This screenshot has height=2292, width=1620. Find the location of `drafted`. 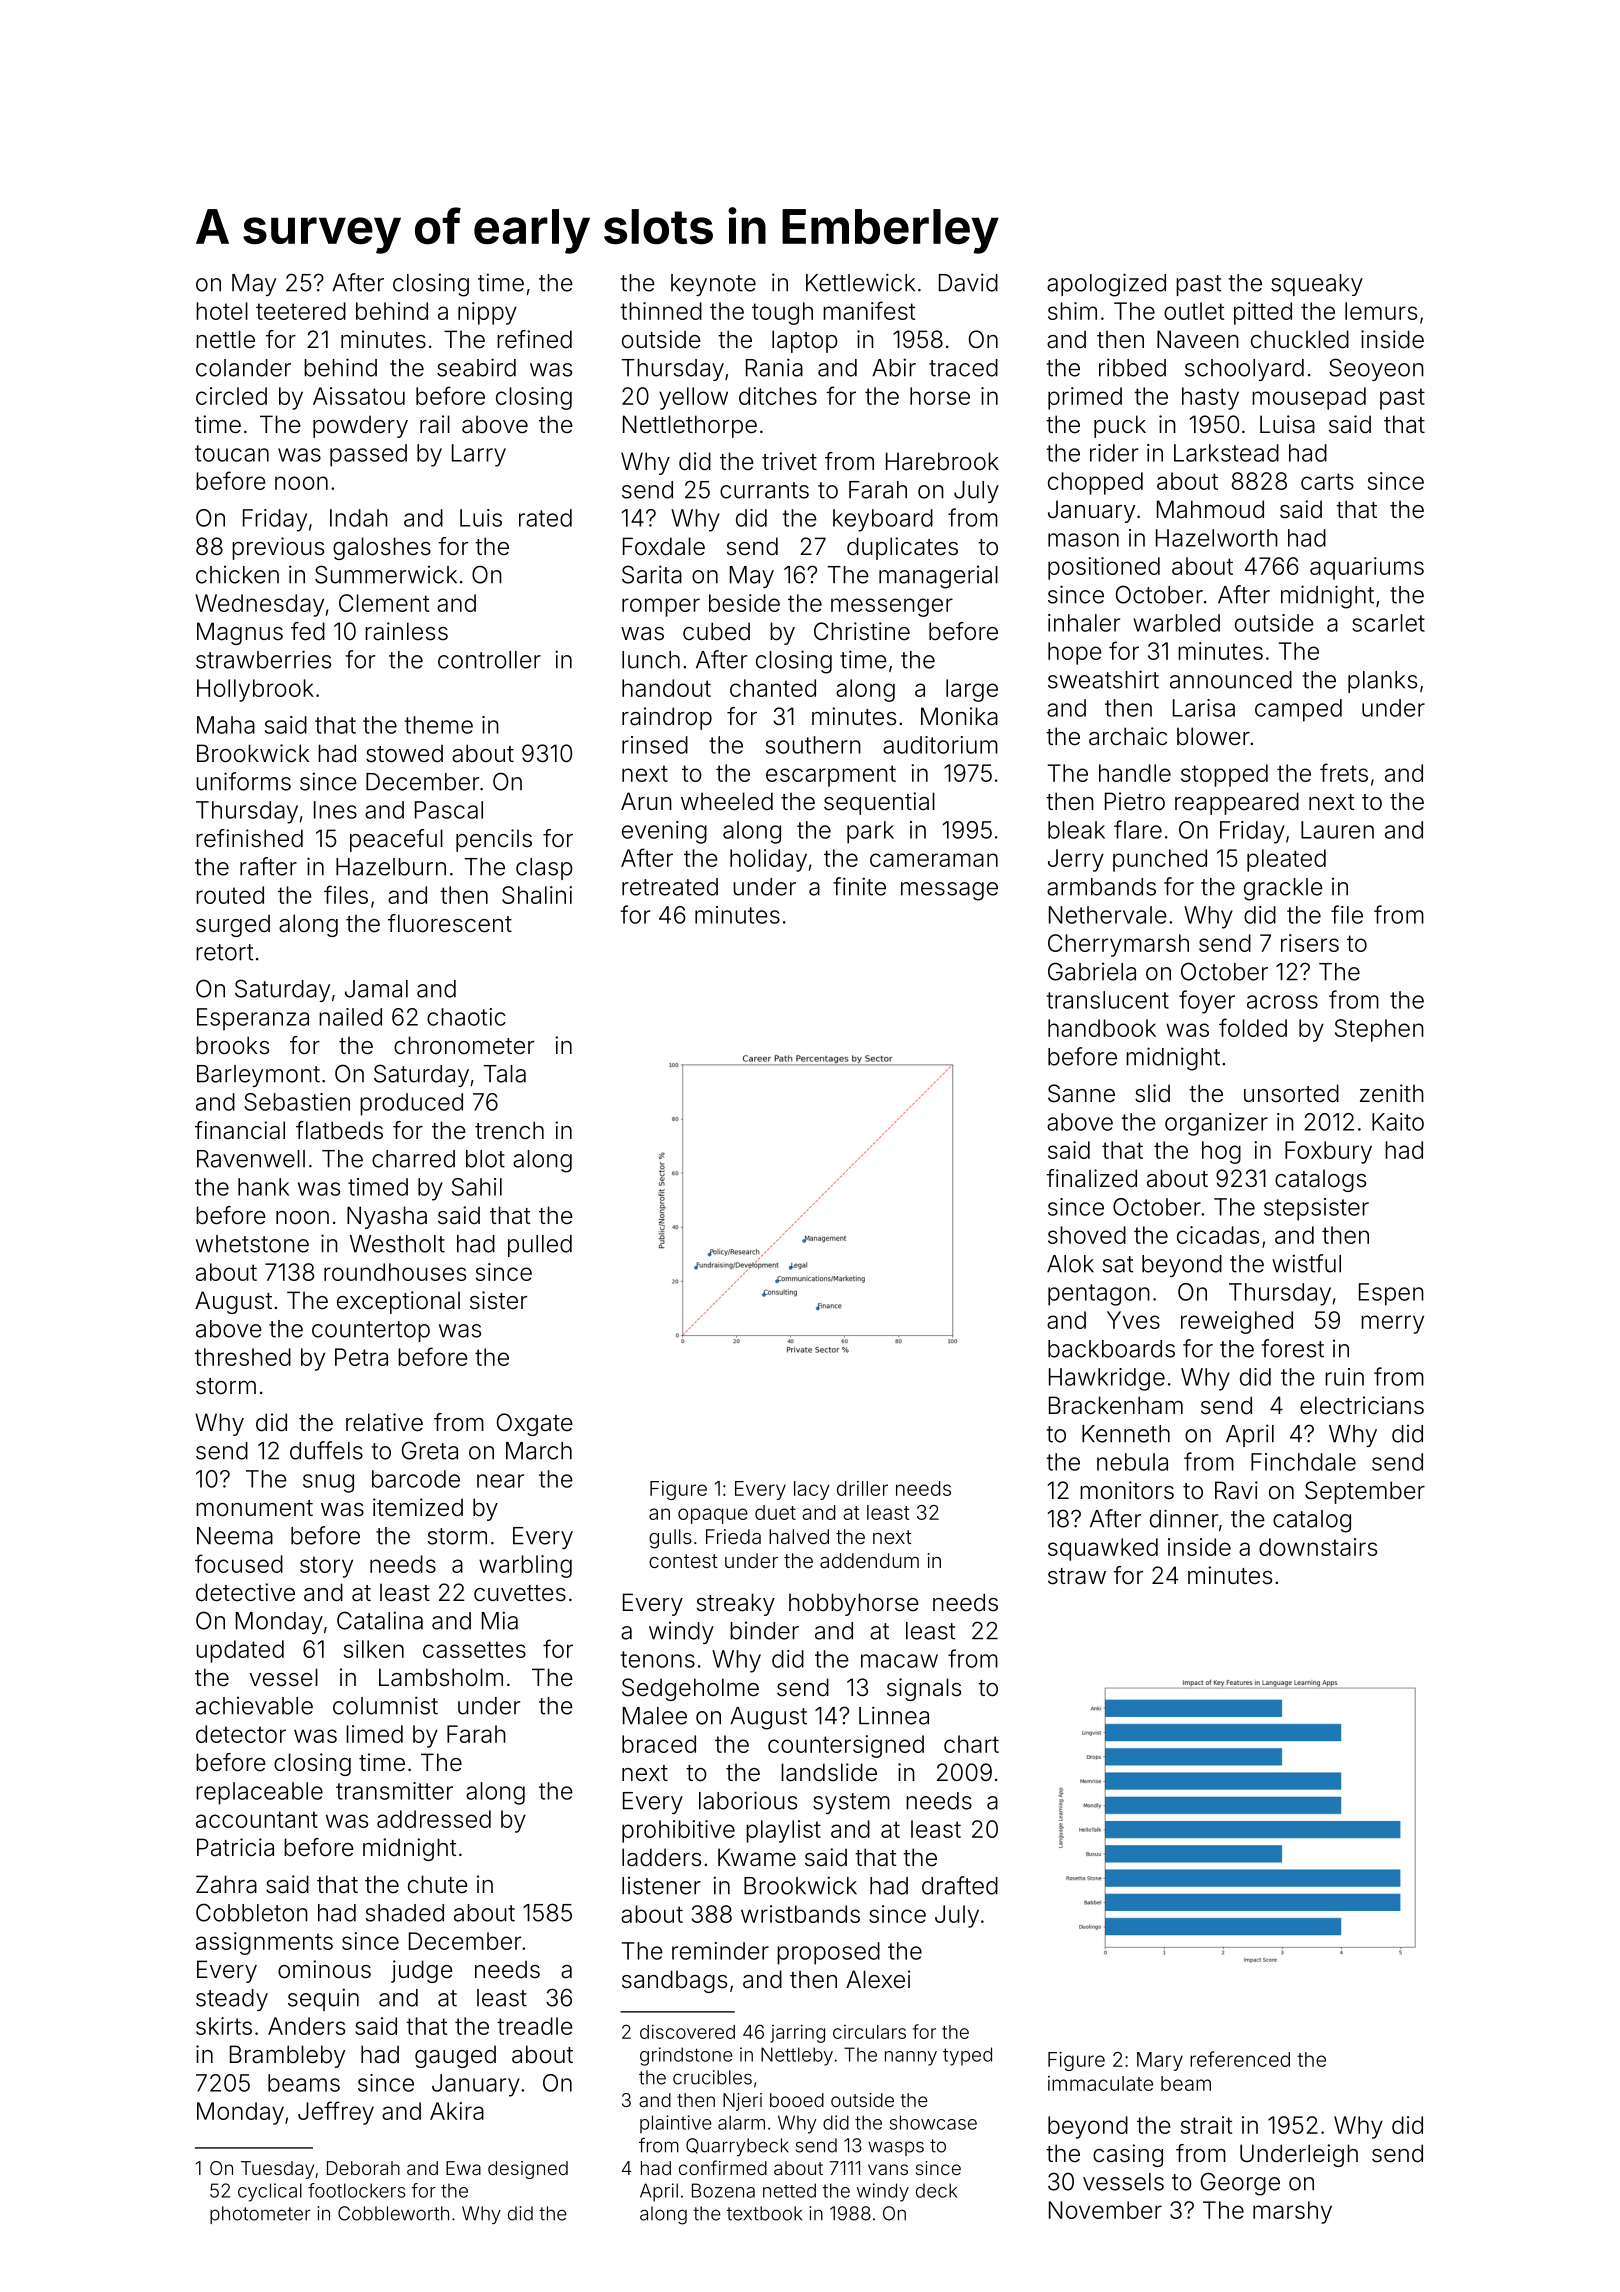

drafted is located at coordinates (960, 1885).
